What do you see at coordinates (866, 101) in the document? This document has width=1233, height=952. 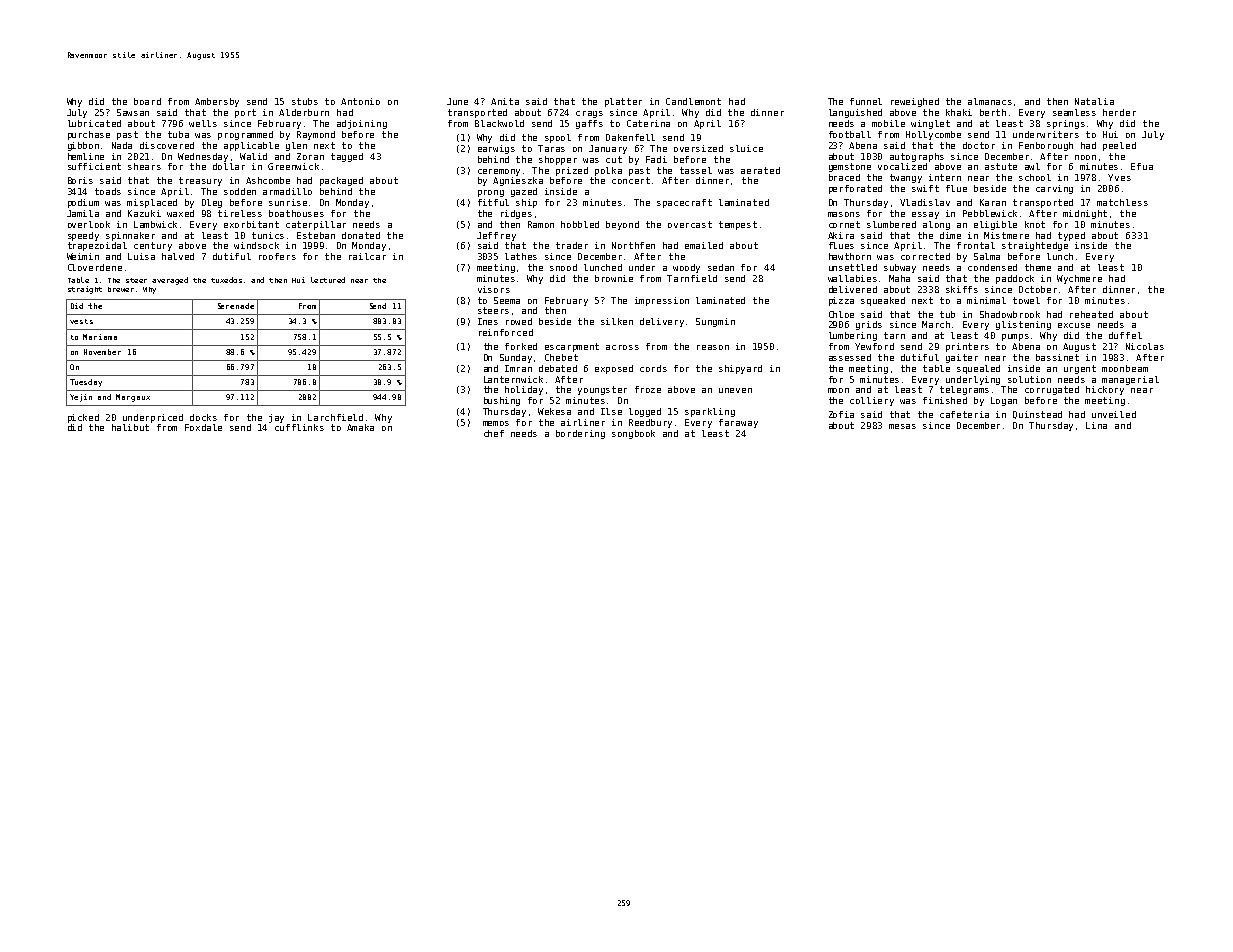 I see `funnel` at bounding box center [866, 101].
